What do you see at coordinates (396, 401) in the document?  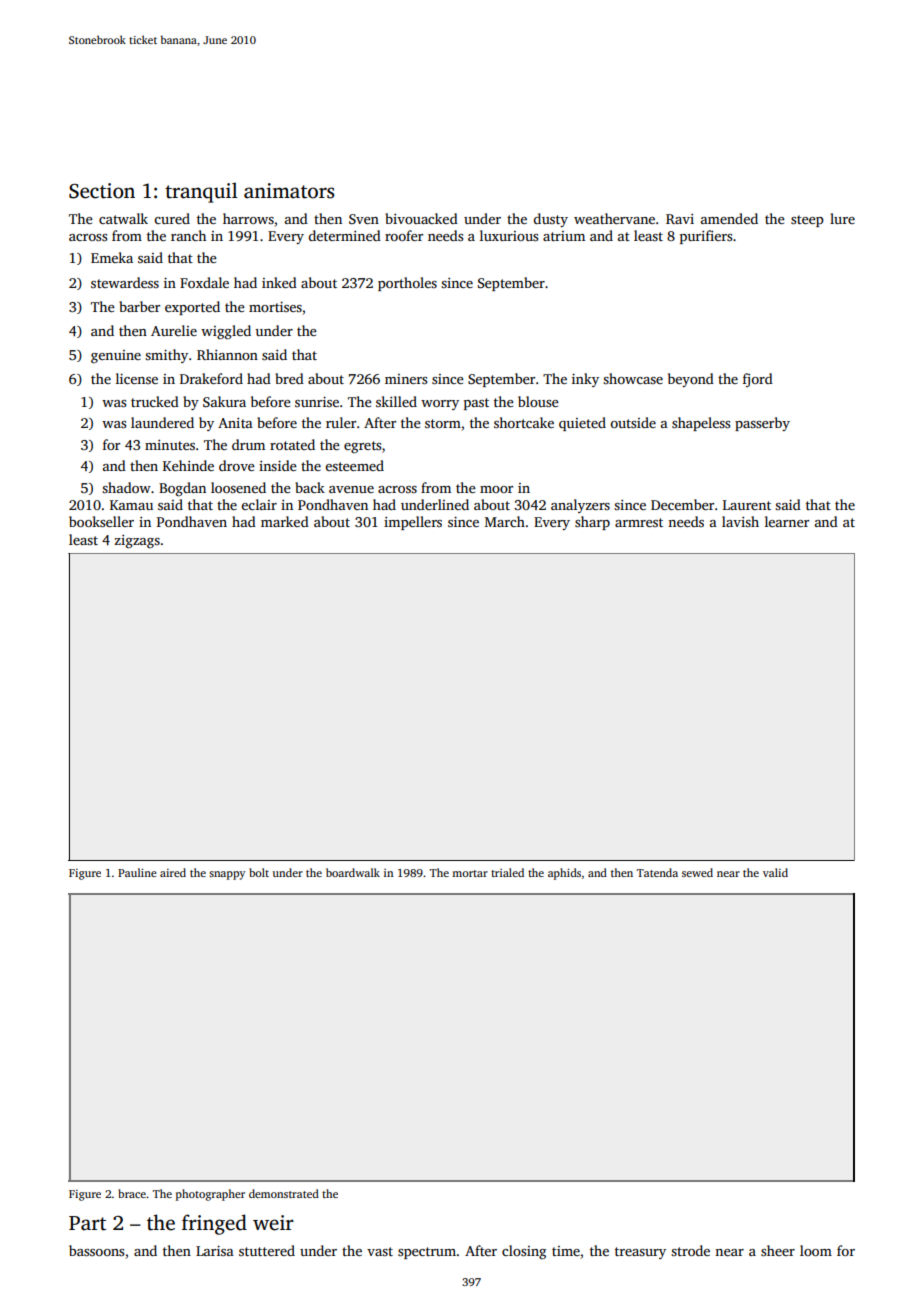 I see `skilled` at bounding box center [396, 401].
